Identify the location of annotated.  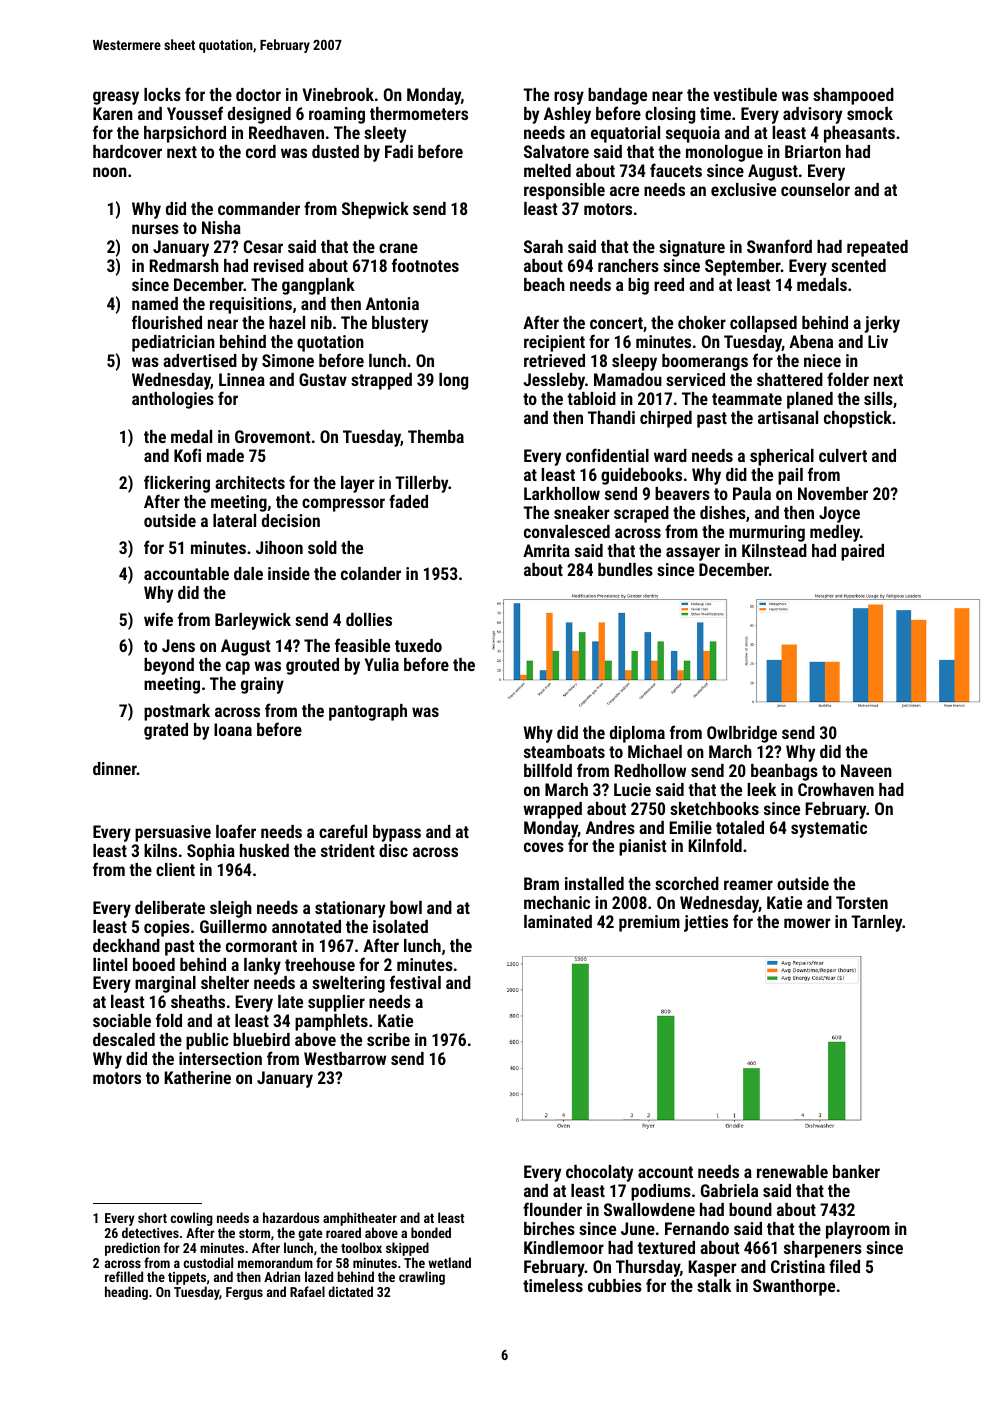
(306, 926).
